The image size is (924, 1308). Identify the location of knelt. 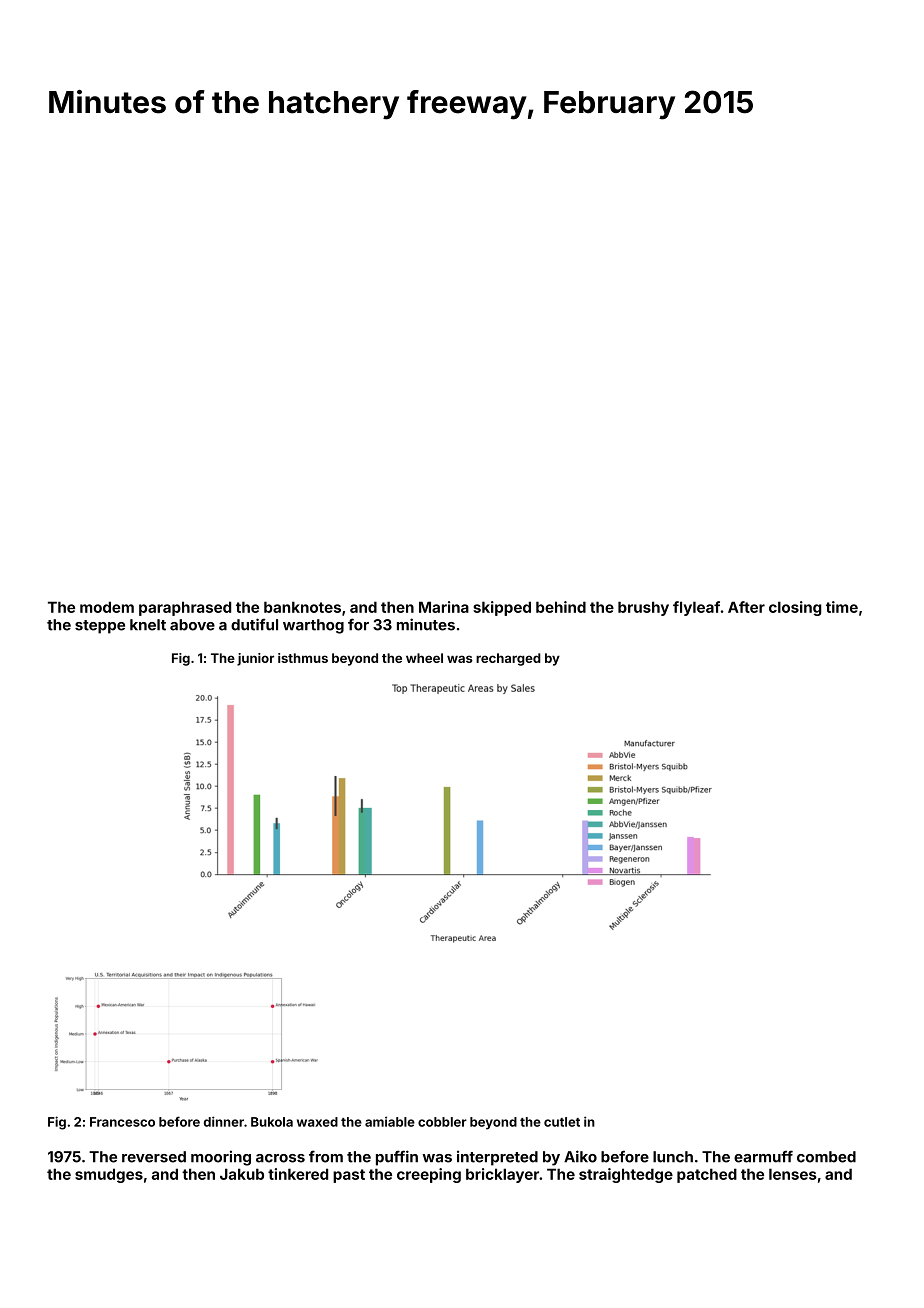
(148, 625).
